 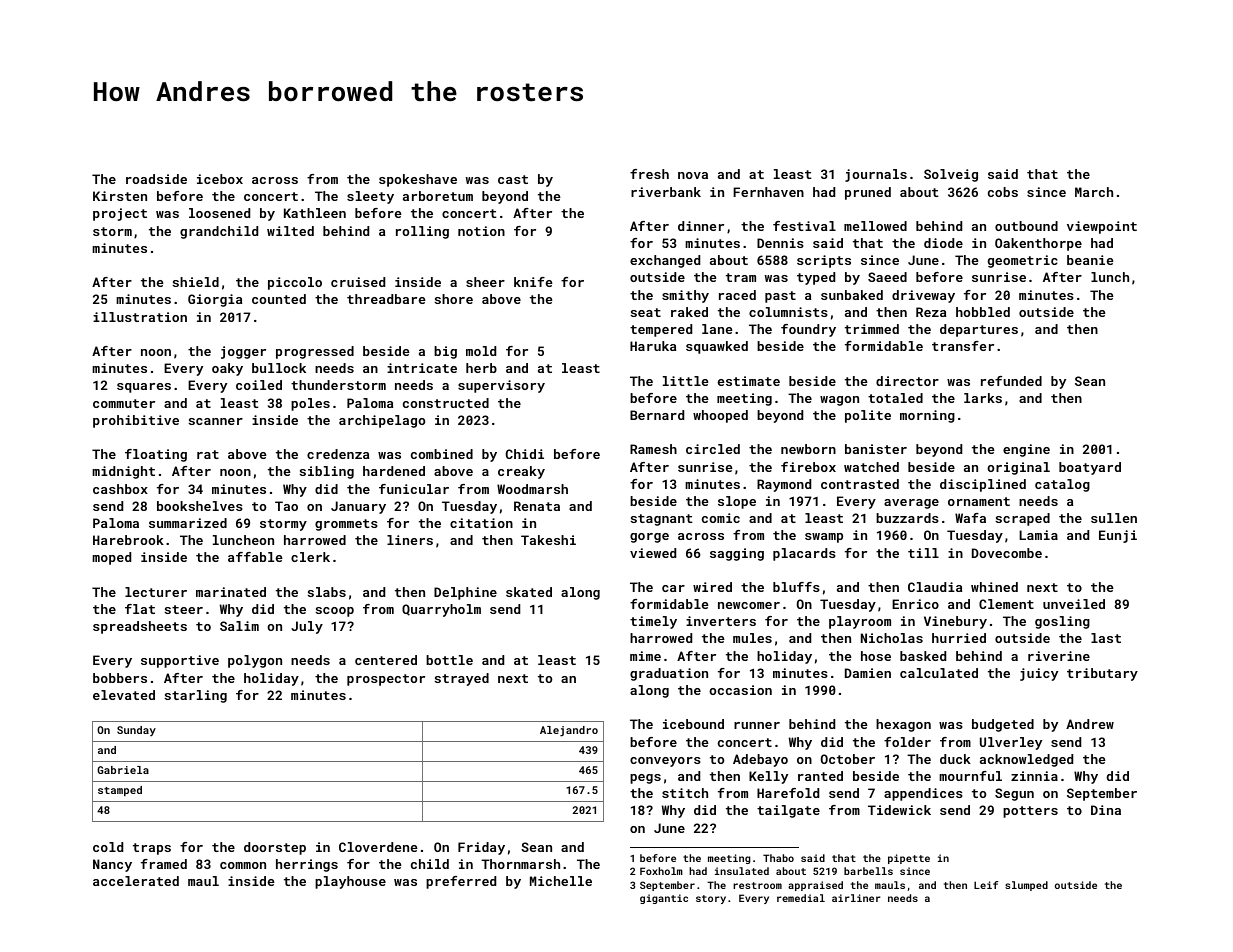 I want to click on notion, so click(x=481, y=231).
